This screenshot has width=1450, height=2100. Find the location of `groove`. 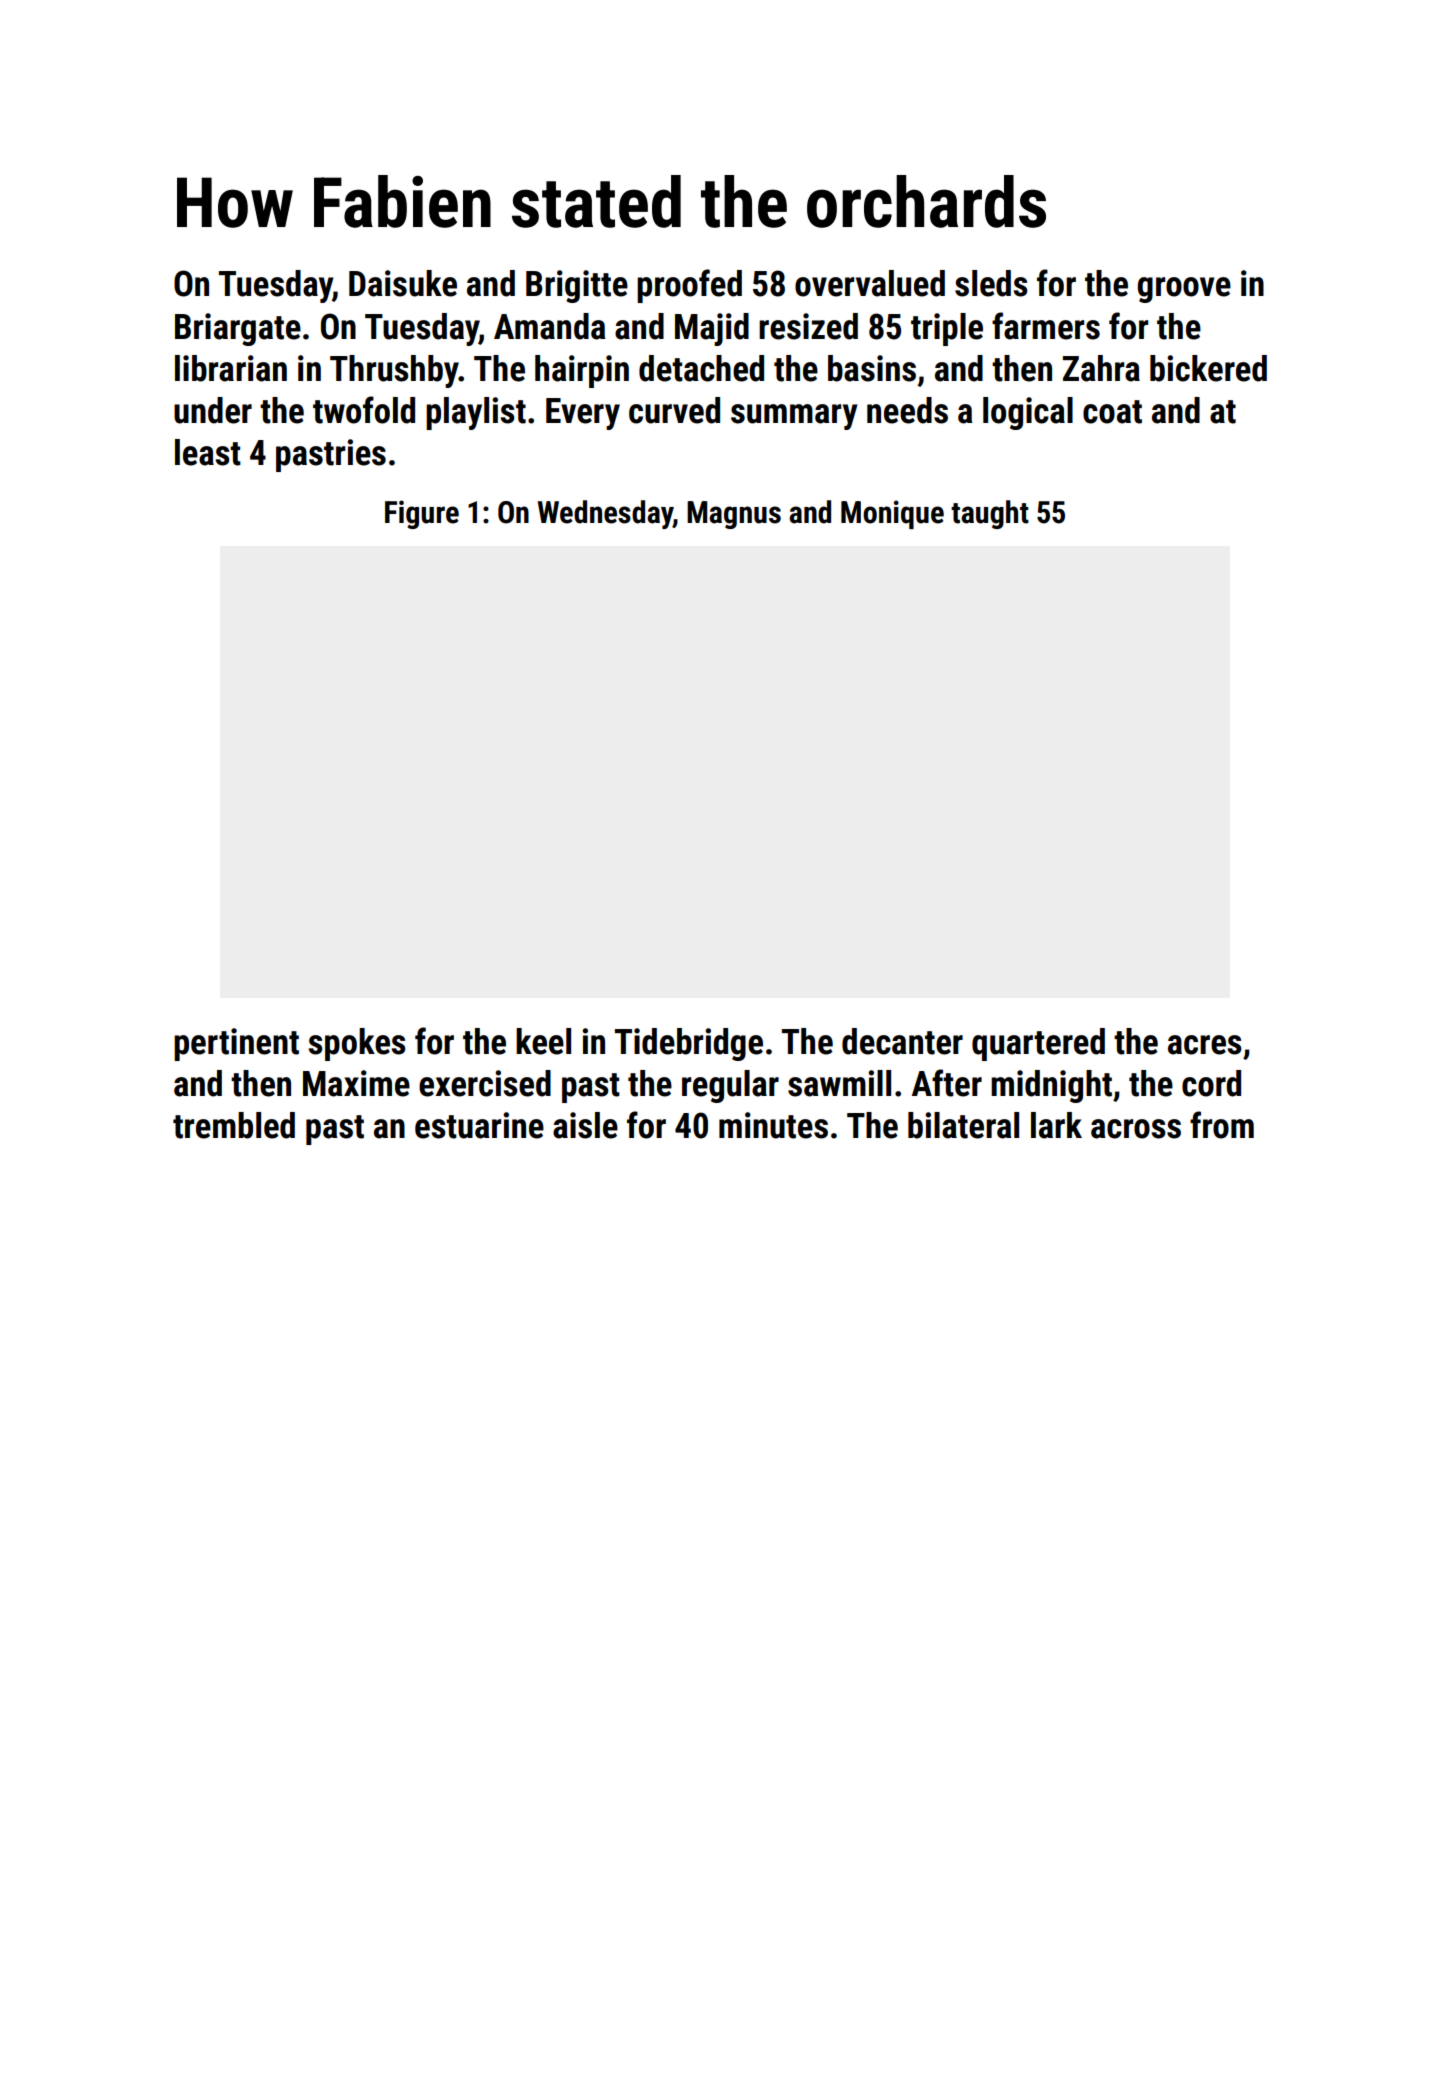

groove is located at coordinates (1184, 290).
